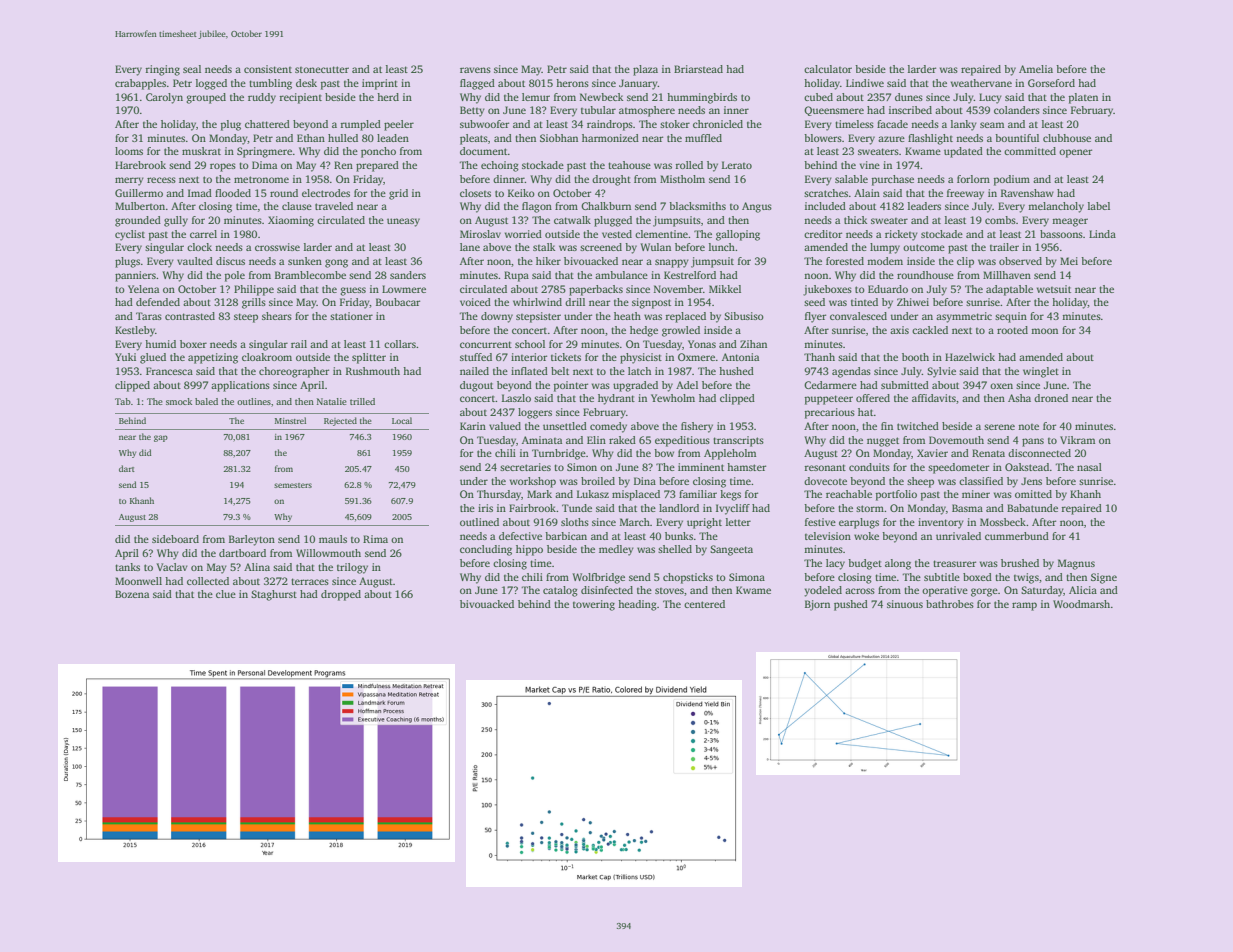 This document has height=952, width=1233. I want to click on wetsuit, so click(1054, 289).
